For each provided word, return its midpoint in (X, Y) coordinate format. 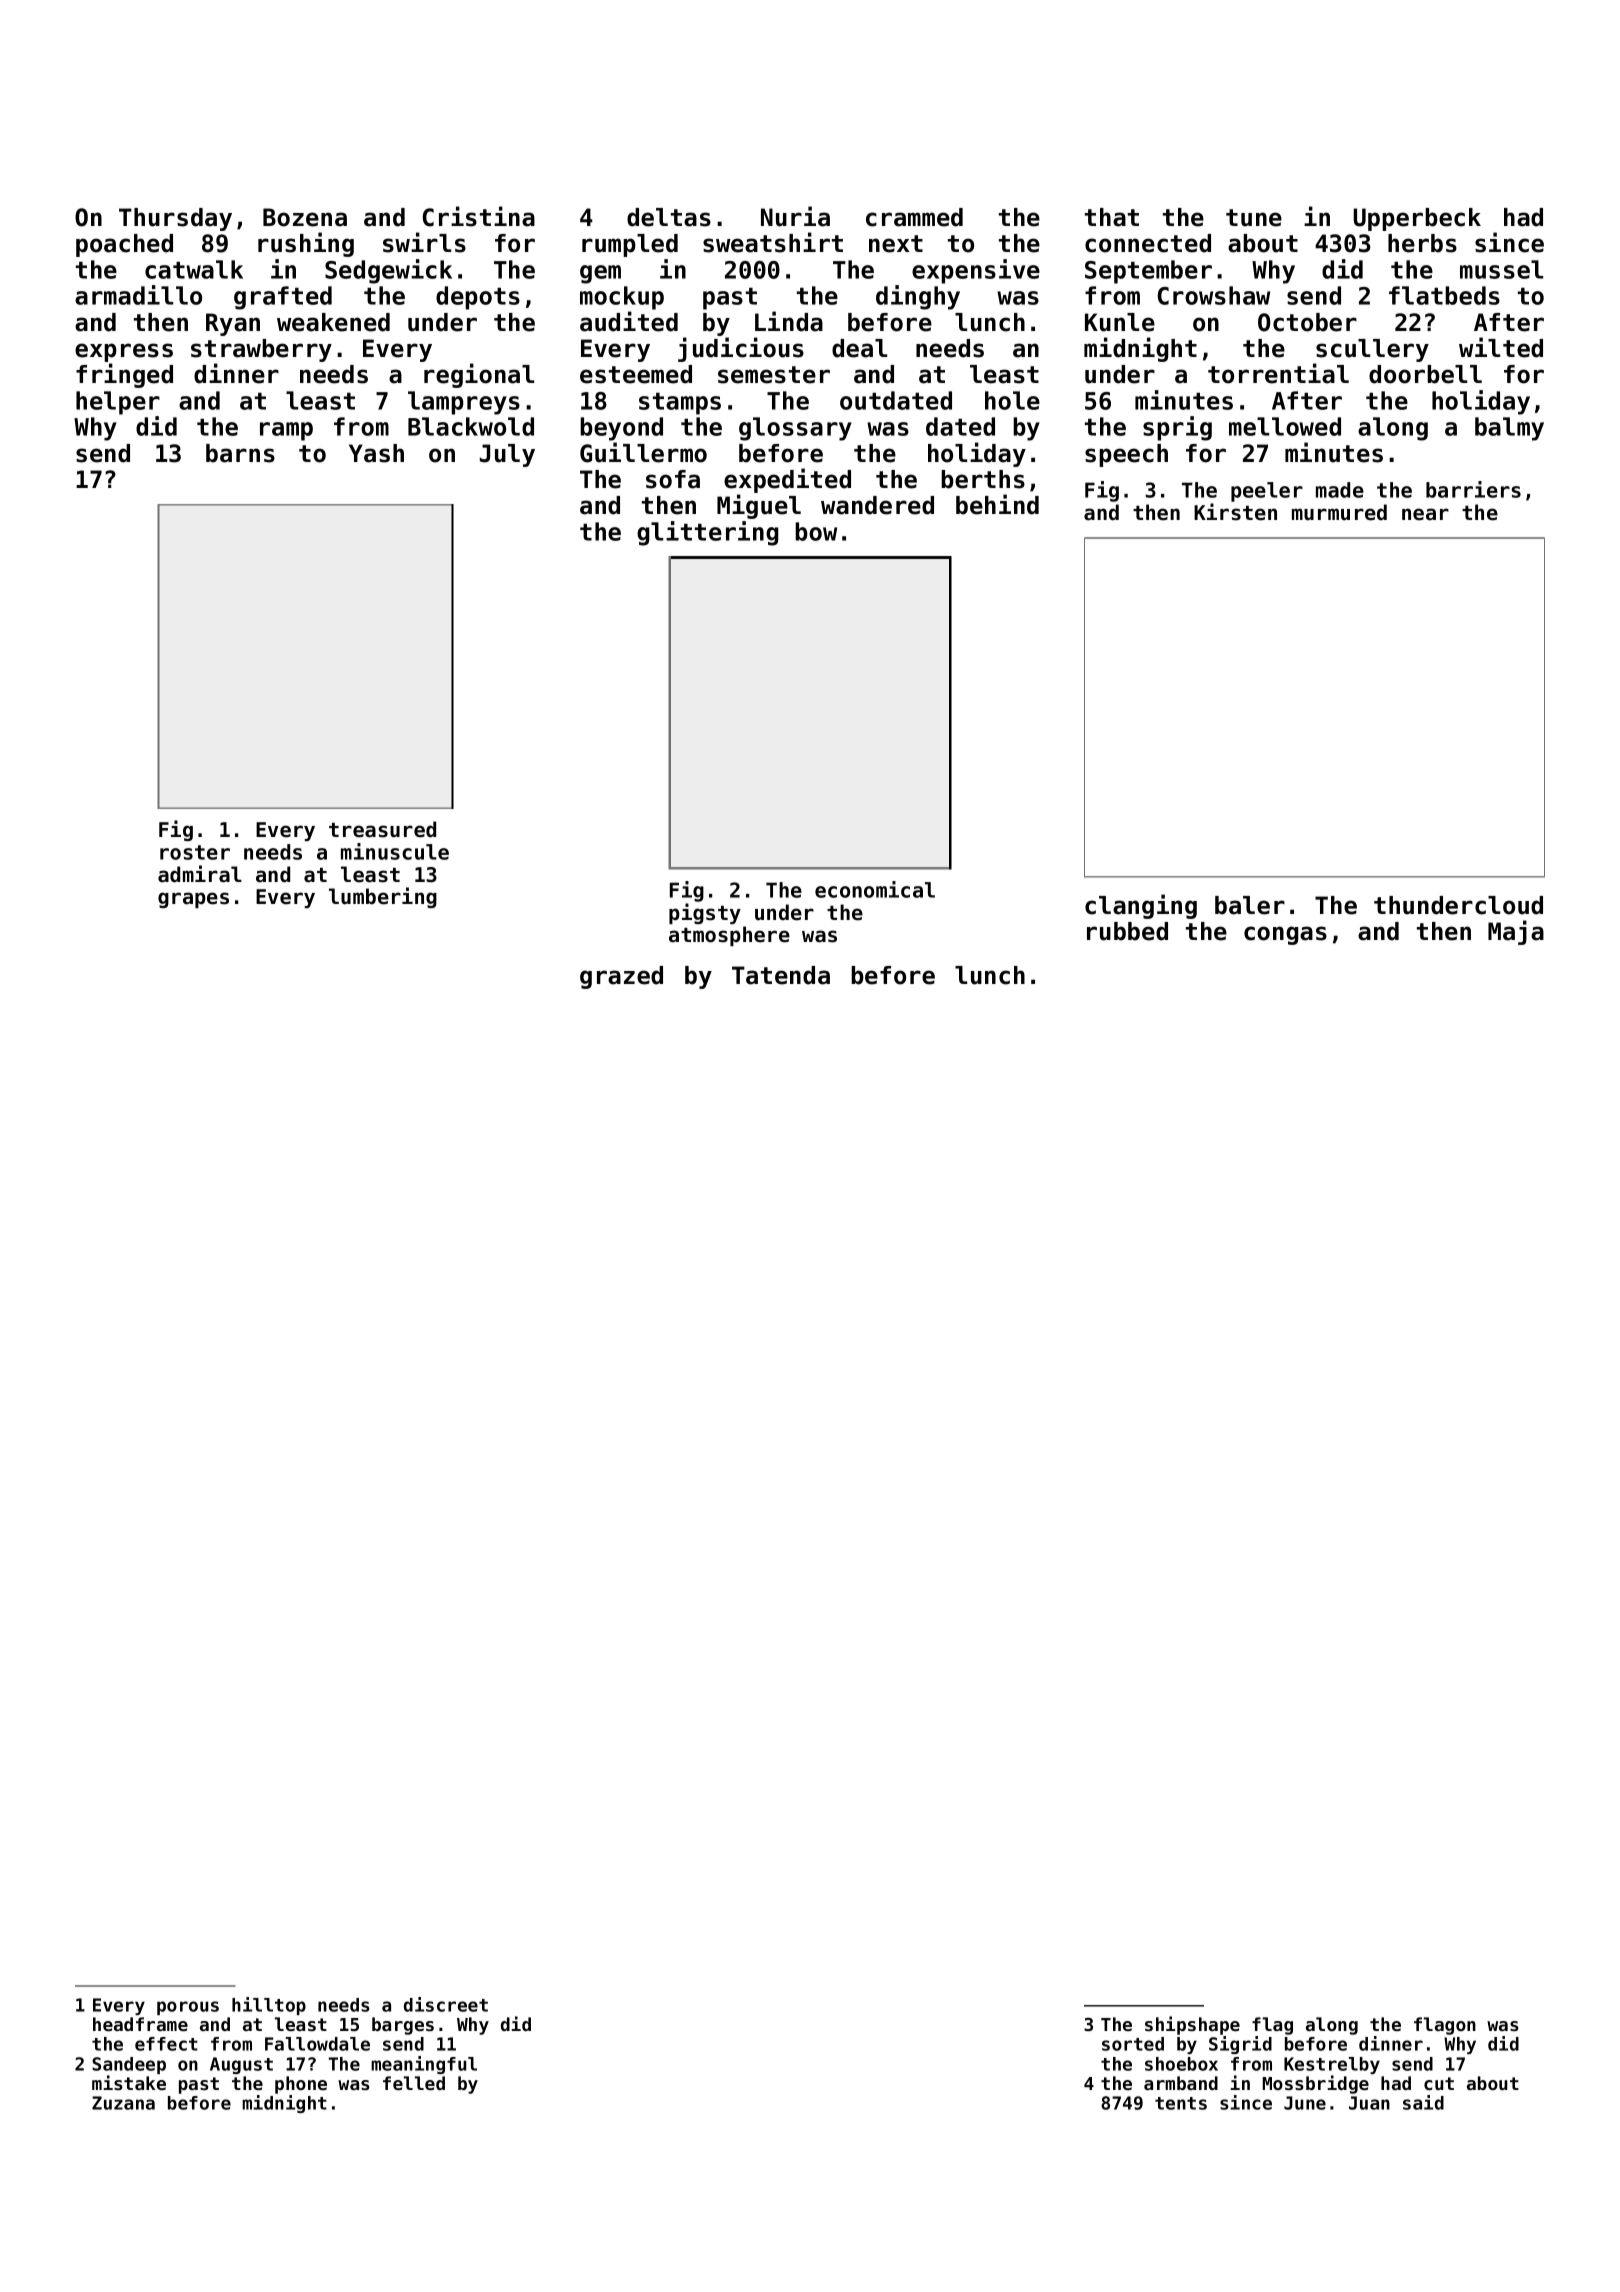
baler (1250, 905)
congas (1285, 935)
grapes (193, 900)
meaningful (424, 2065)
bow (816, 531)
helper (118, 403)
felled (414, 2083)
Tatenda (781, 975)
